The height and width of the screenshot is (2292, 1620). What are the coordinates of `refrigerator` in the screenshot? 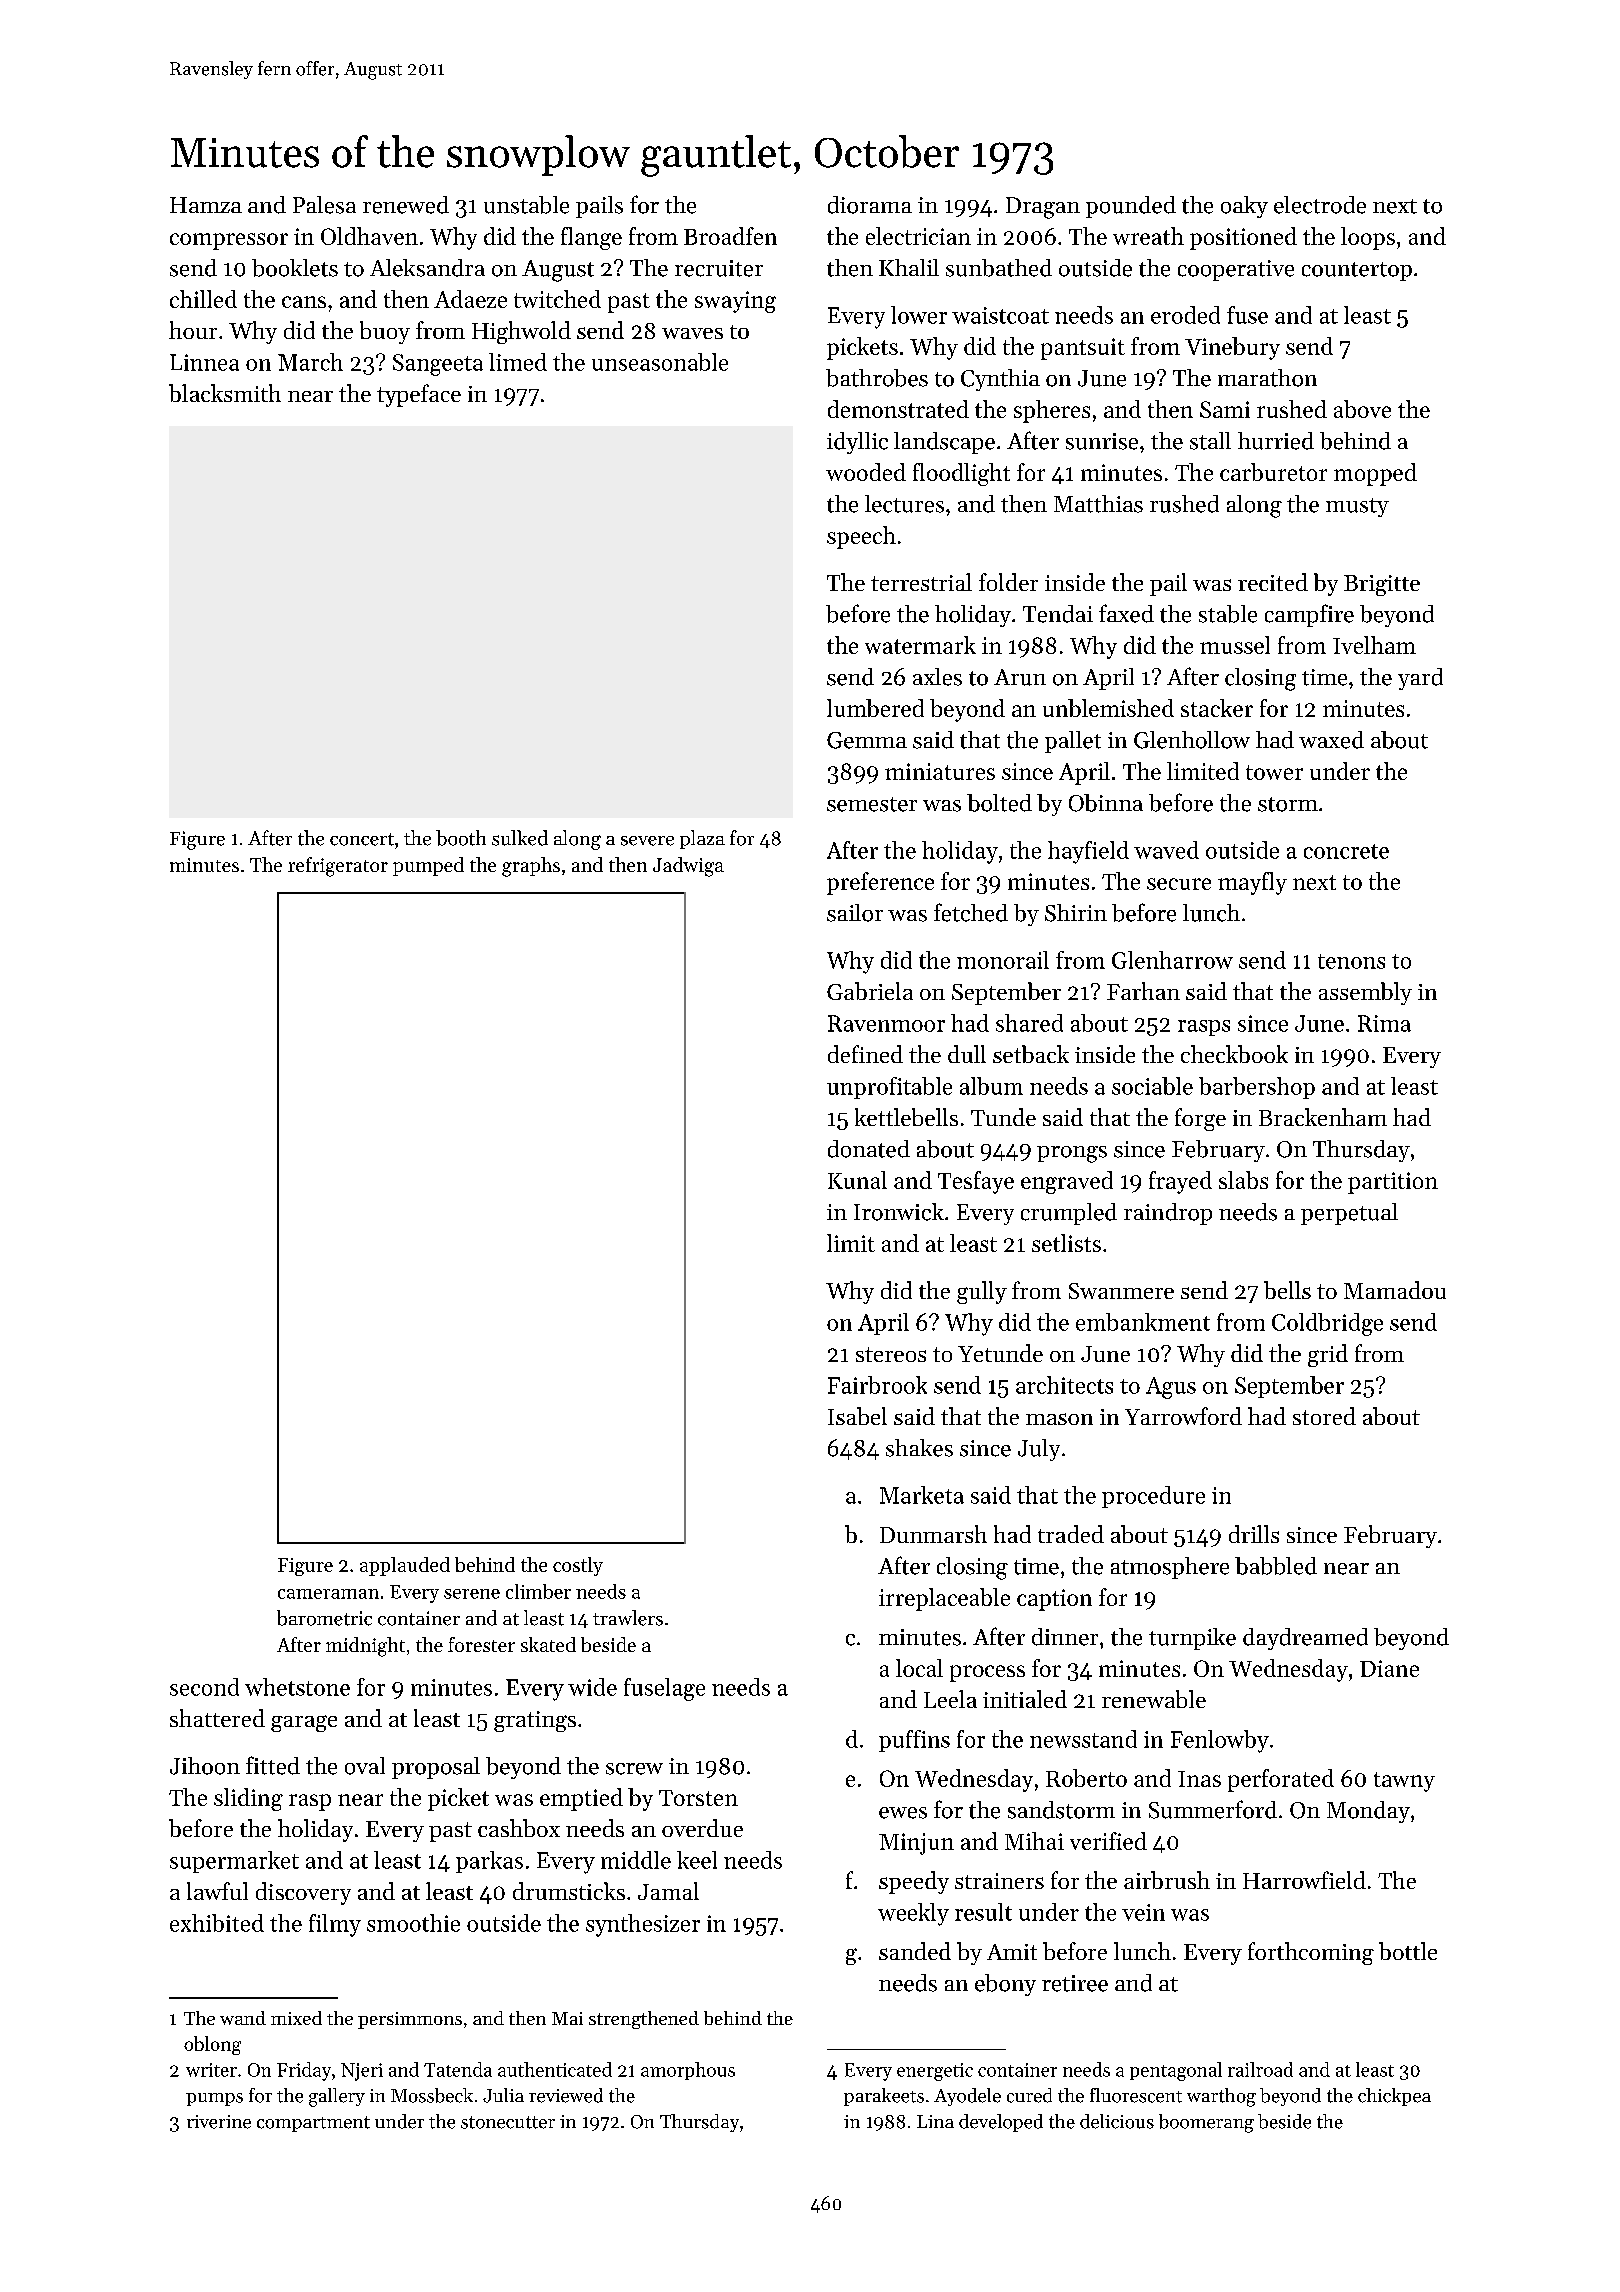 It's located at (338, 867).
